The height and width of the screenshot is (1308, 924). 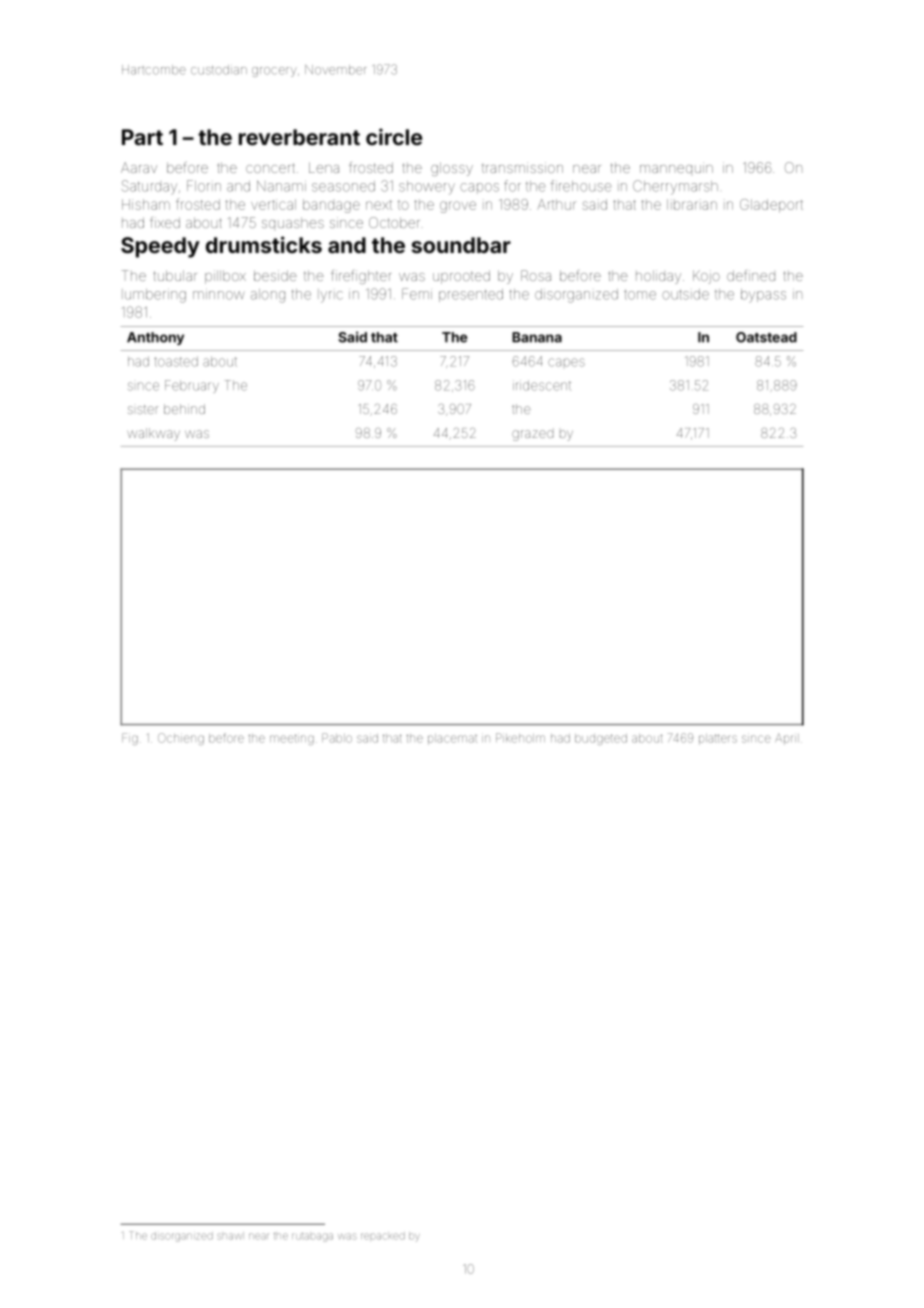 What do you see at coordinates (417, 294) in the screenshot?
I see `Femi` at bounding box center [417, 294].
